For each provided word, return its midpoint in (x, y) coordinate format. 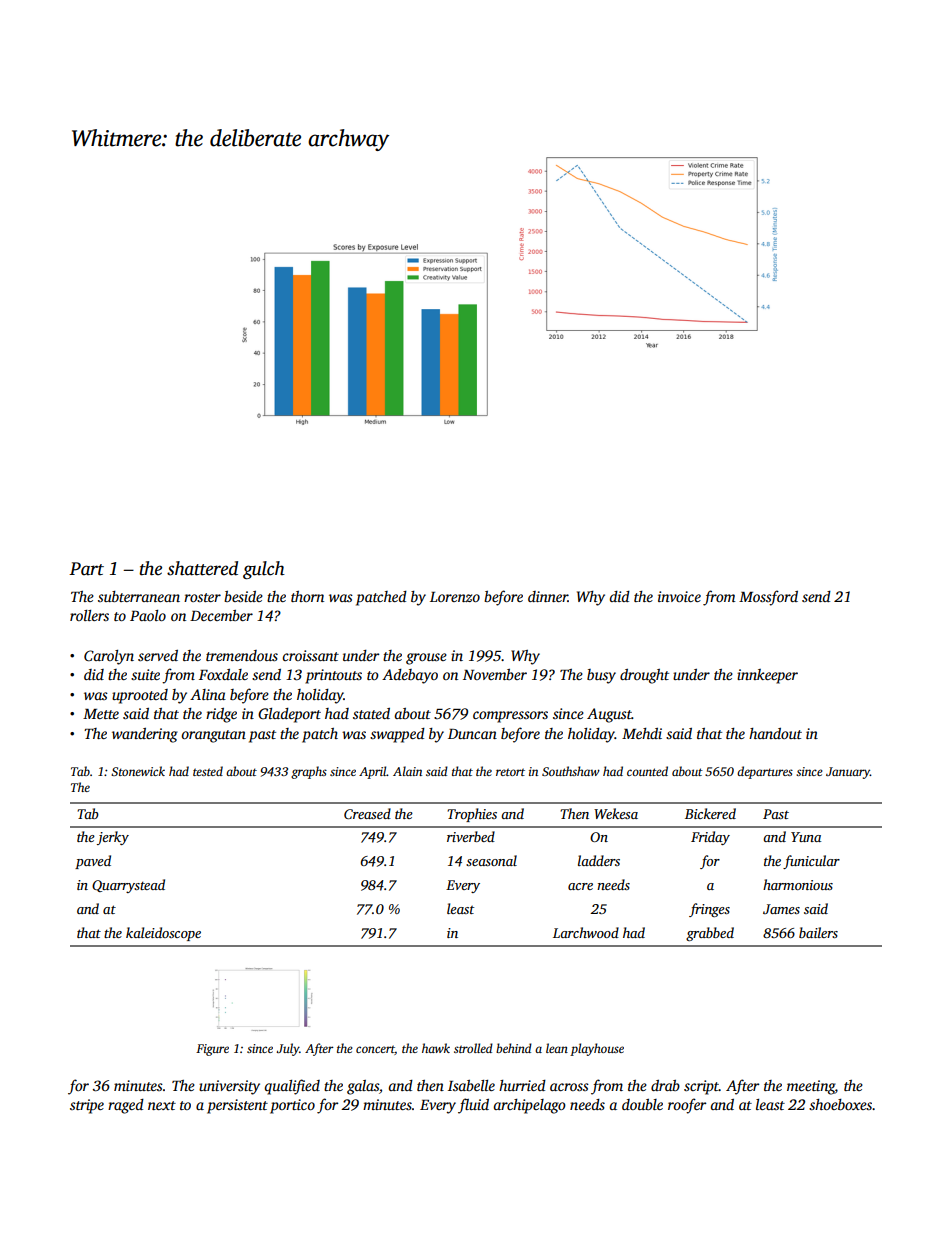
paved (93, 862)
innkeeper (767, 676)
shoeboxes (840, 1104)
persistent (237, 1106)
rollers (89, 615)
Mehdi (642, 733)
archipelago (529, 1106)
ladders (599, 860)
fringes (709, 910)
